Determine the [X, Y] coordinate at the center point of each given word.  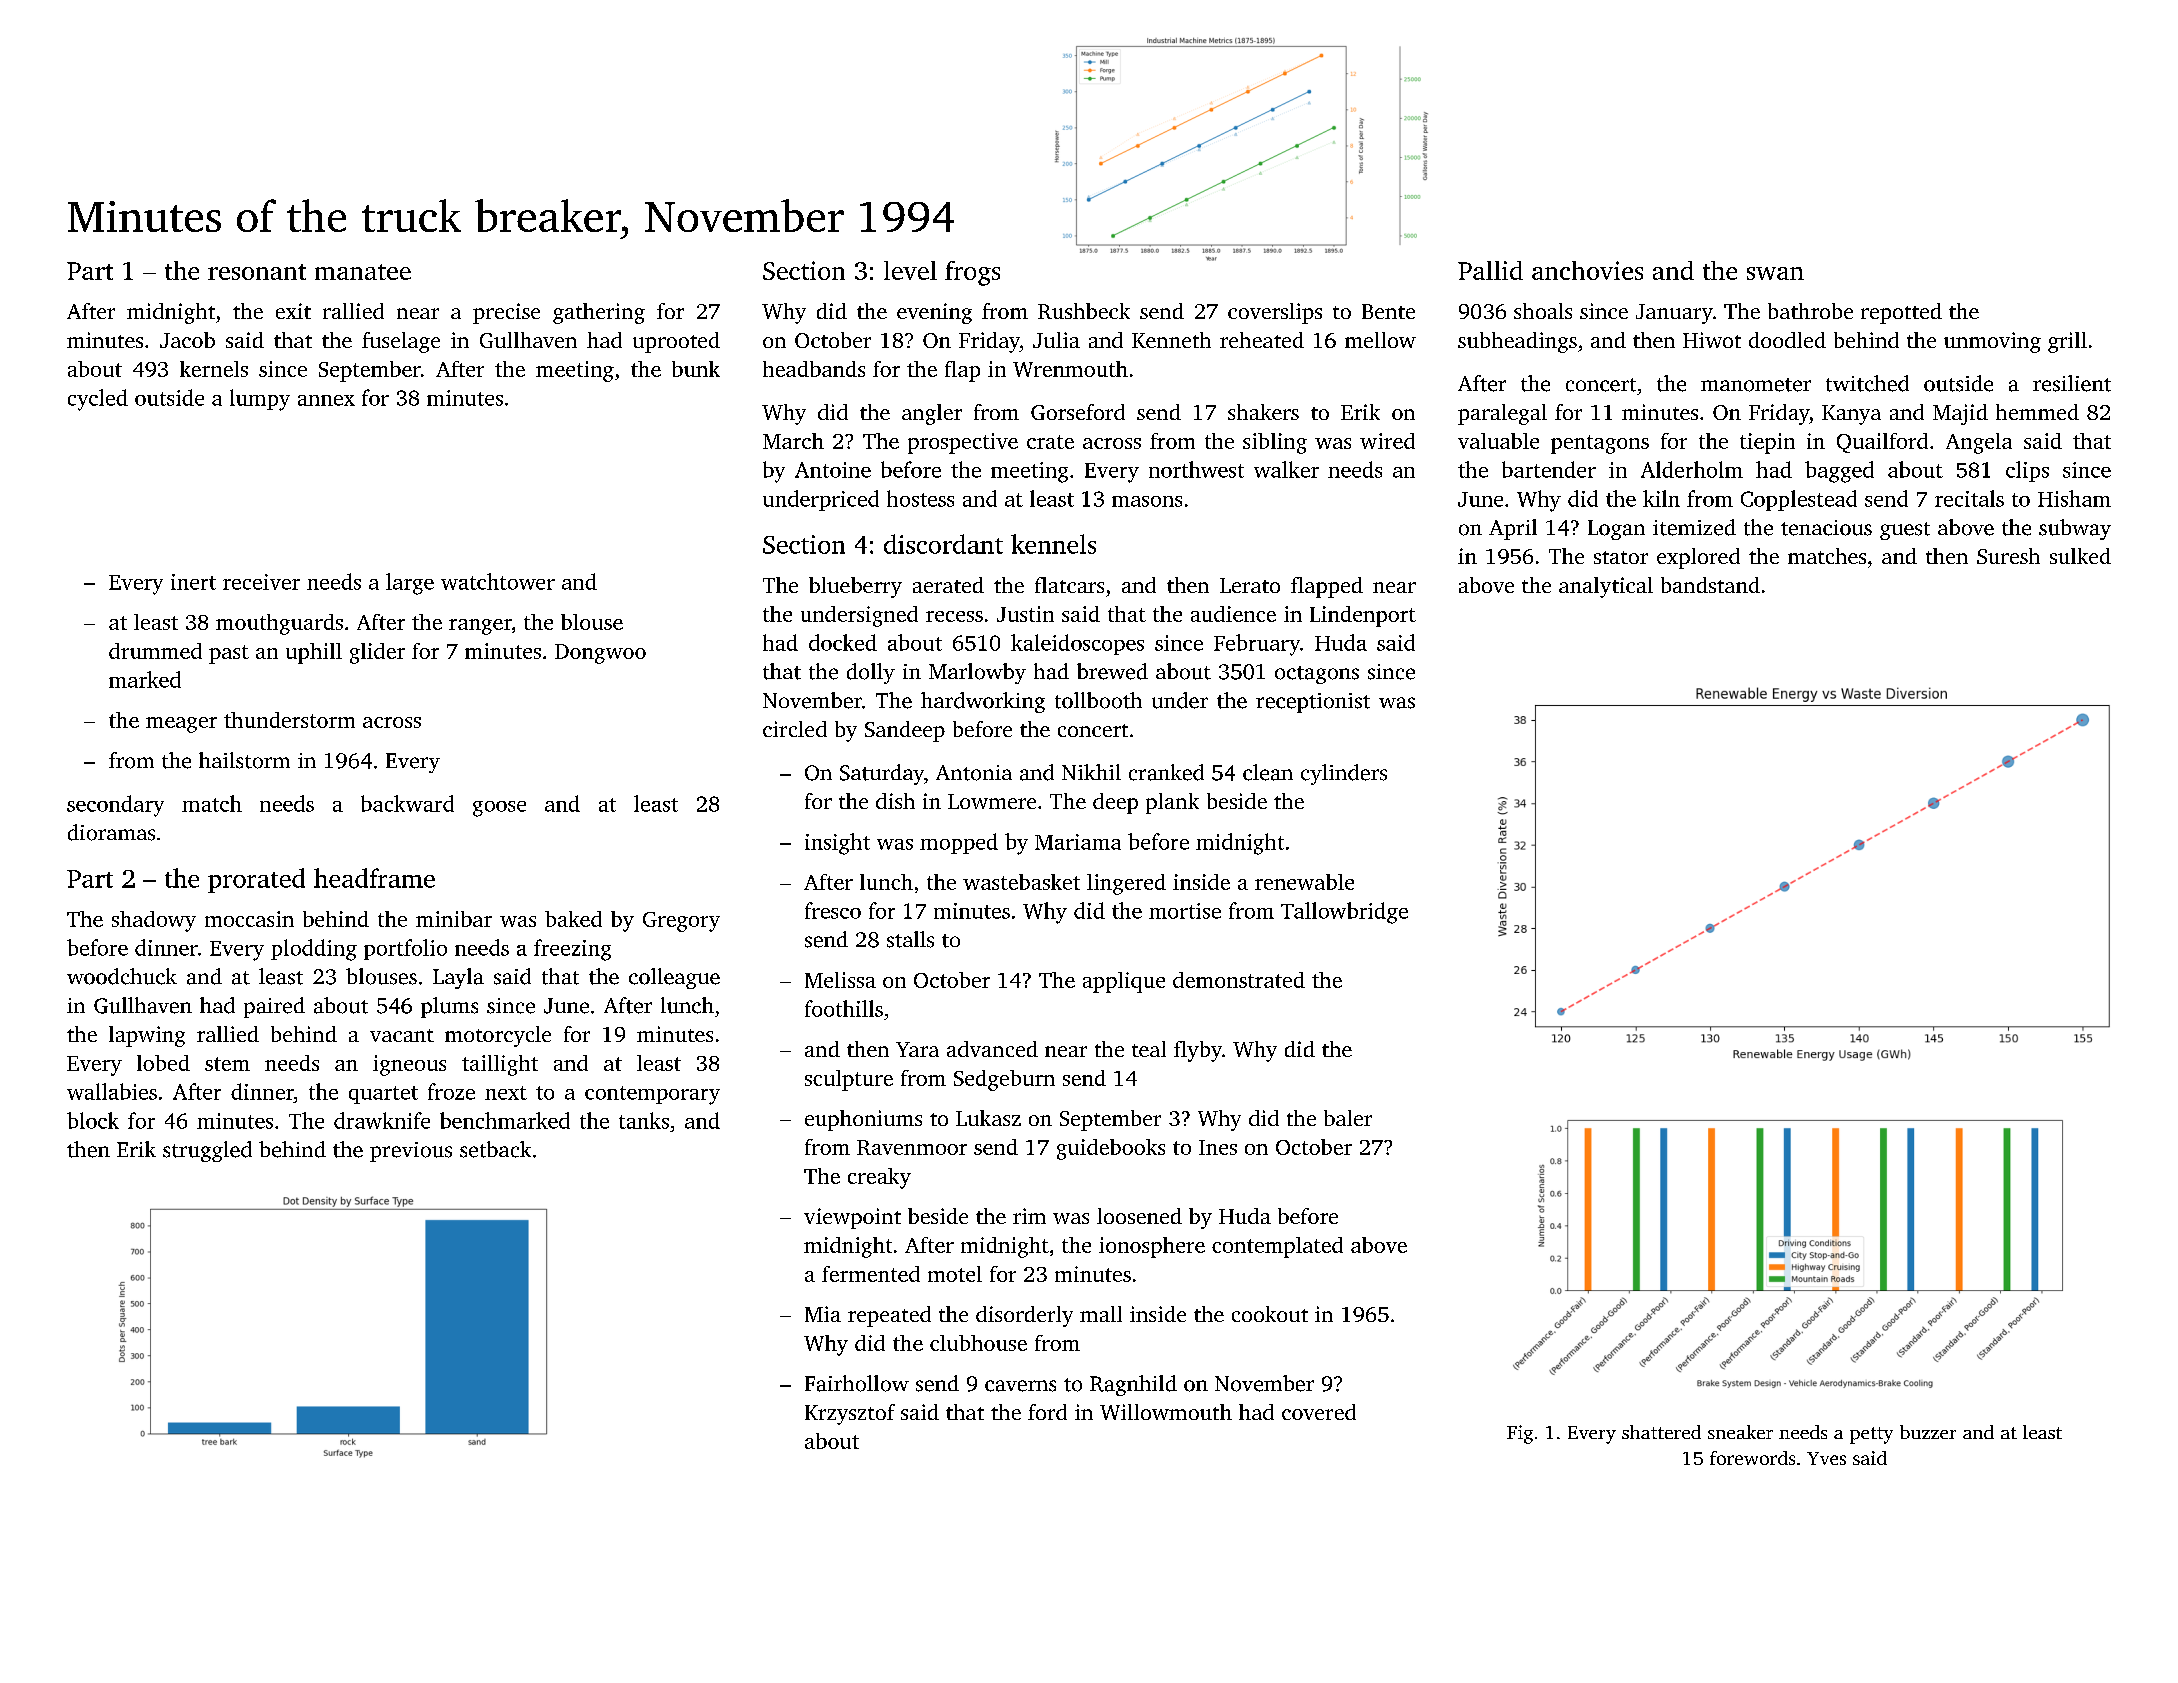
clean [1268, 772]
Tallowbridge [1344, 913]
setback [495, 1149]
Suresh [2008, 556]
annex [326, 400]
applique [1124, 982]
